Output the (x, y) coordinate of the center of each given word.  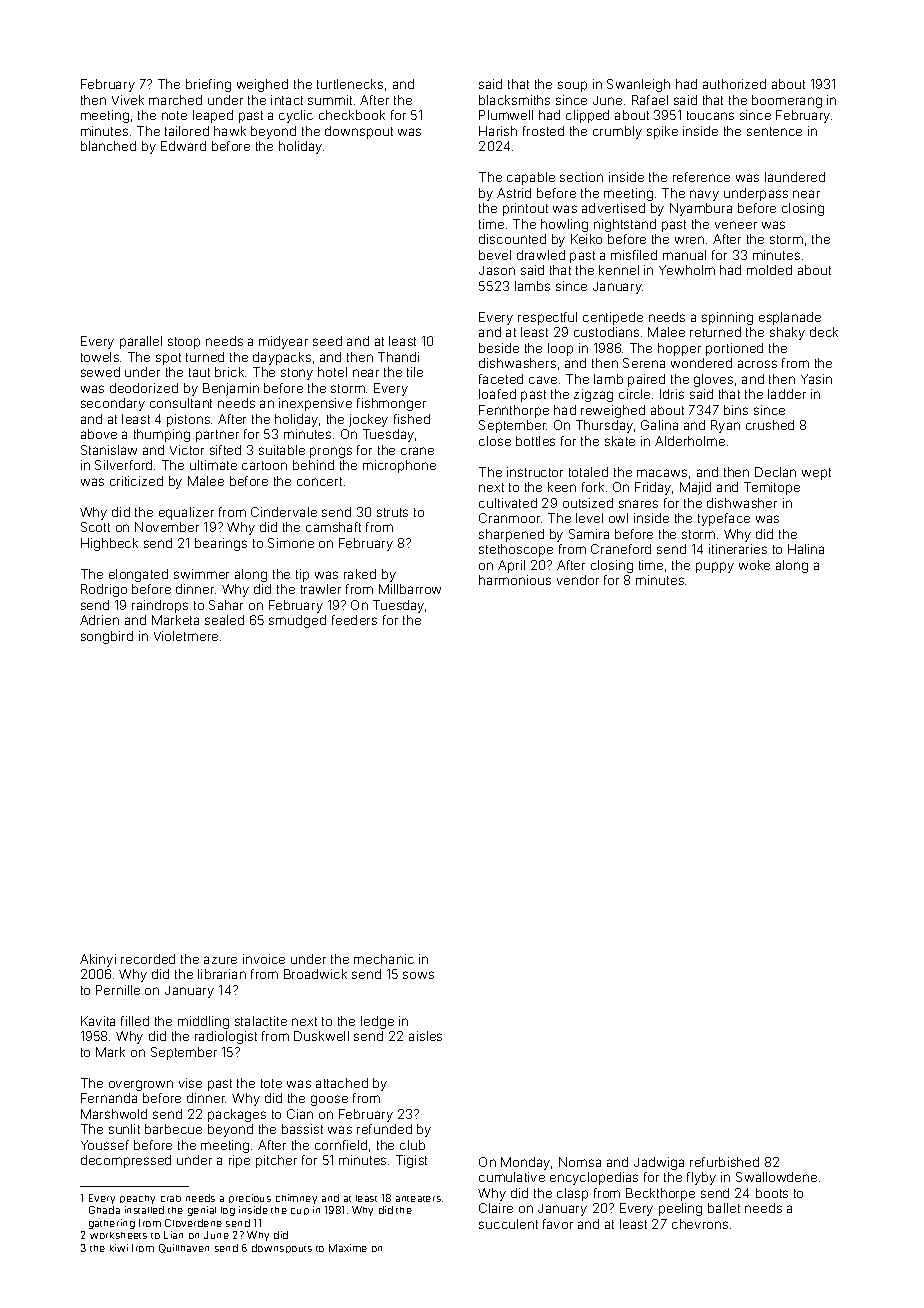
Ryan (725, 426)
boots (772, 1193)
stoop (184, 343)
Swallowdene (776, 1177)
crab (171, 1198)
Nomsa (580, 1162)
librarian (222, 974)
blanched (108, 146)
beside (499, 348)
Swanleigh (638, 85)
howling (564, 225)
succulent (508, 1224)
